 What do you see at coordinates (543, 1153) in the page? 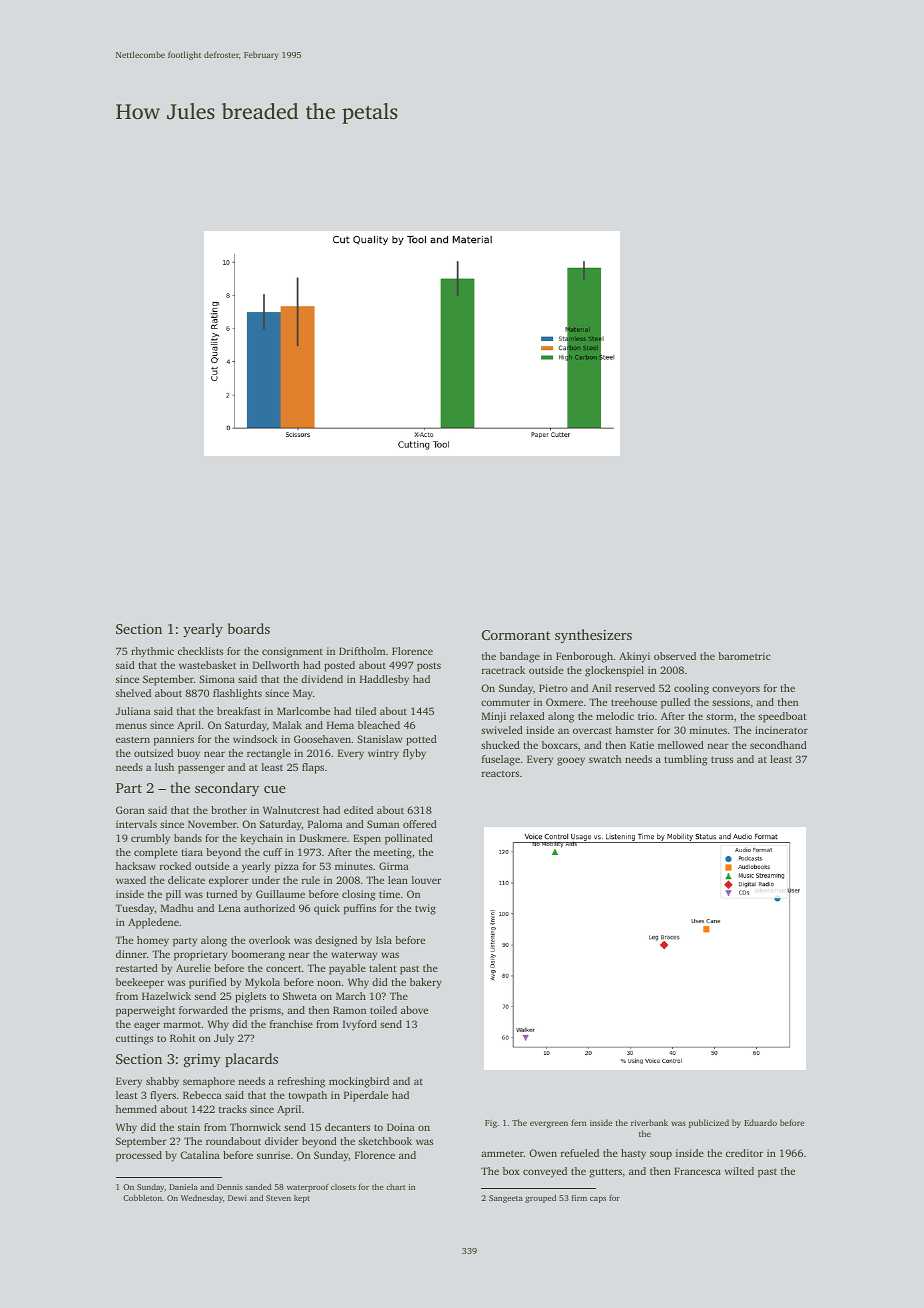
I see `Owen` at bounding box center [543, 1153].
